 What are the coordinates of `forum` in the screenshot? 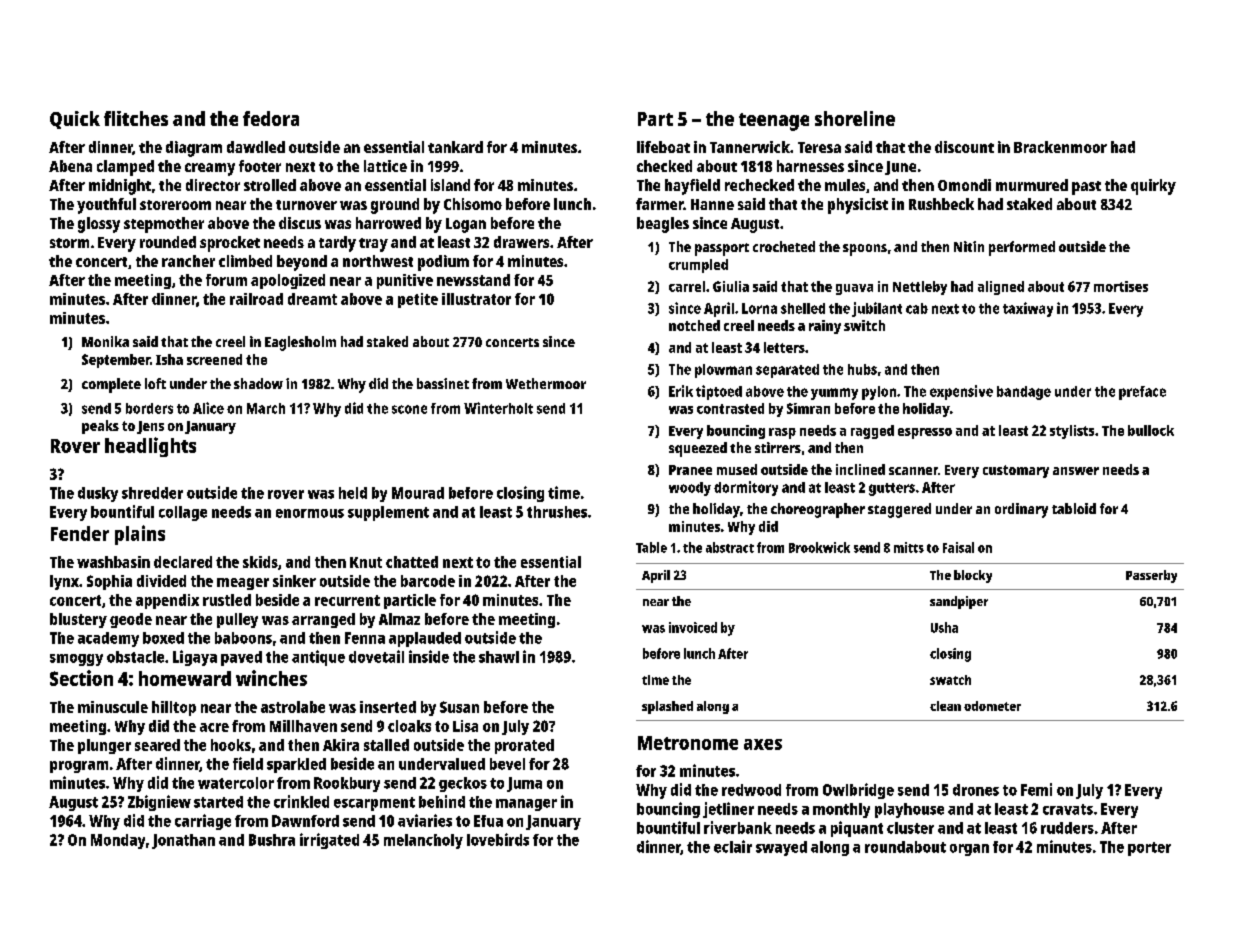 It's located at (226, 280).
